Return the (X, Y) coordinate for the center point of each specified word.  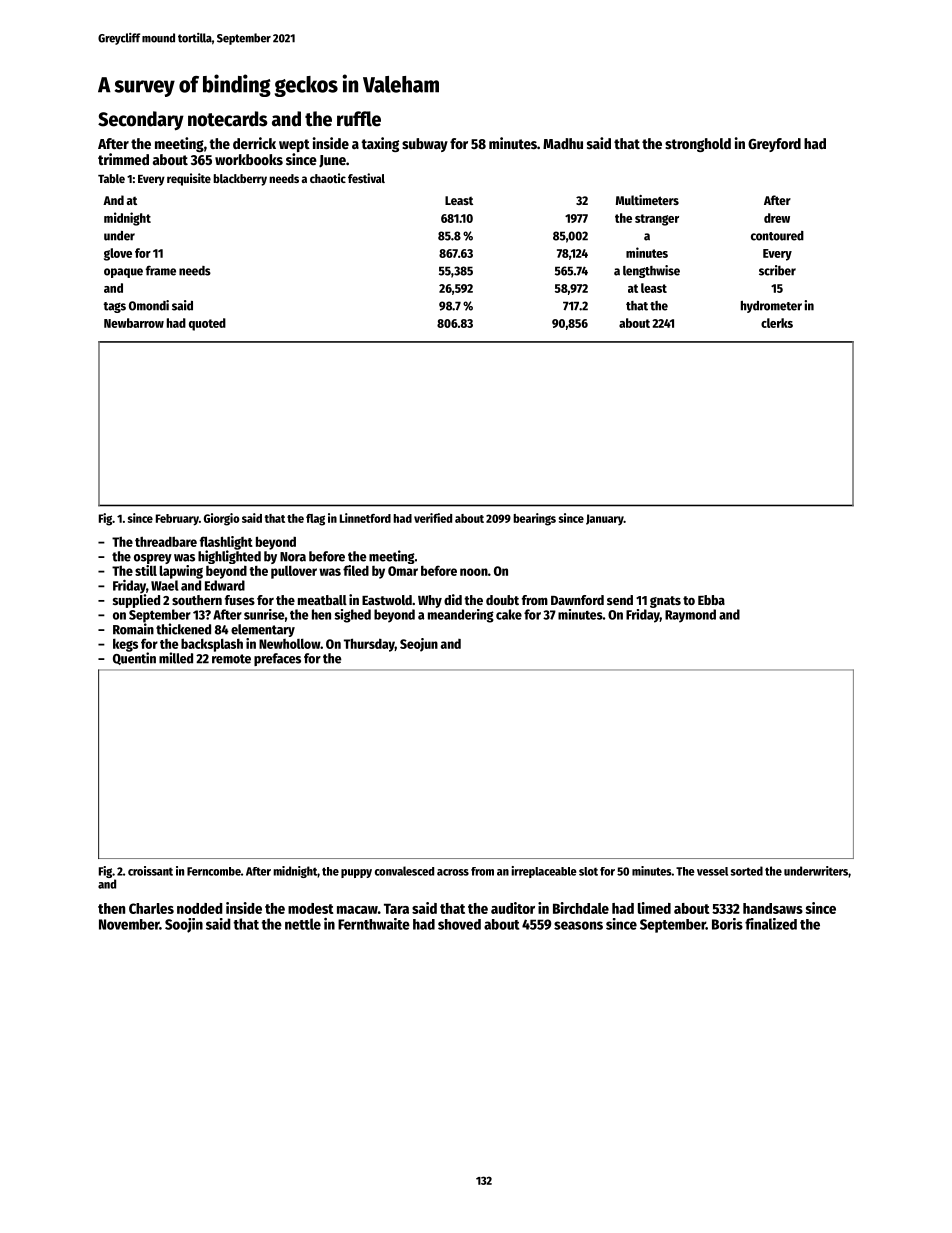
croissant (150, 871)
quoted (207, 324)
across (453, 872)
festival (366, 178)
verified (433, 518)
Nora (293, 557)
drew (777, 218)
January (605, 519)
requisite (189, 179)
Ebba (711, 600)
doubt (502, 600)
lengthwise (651, 271)
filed (356, 570)
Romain (133, 629)
